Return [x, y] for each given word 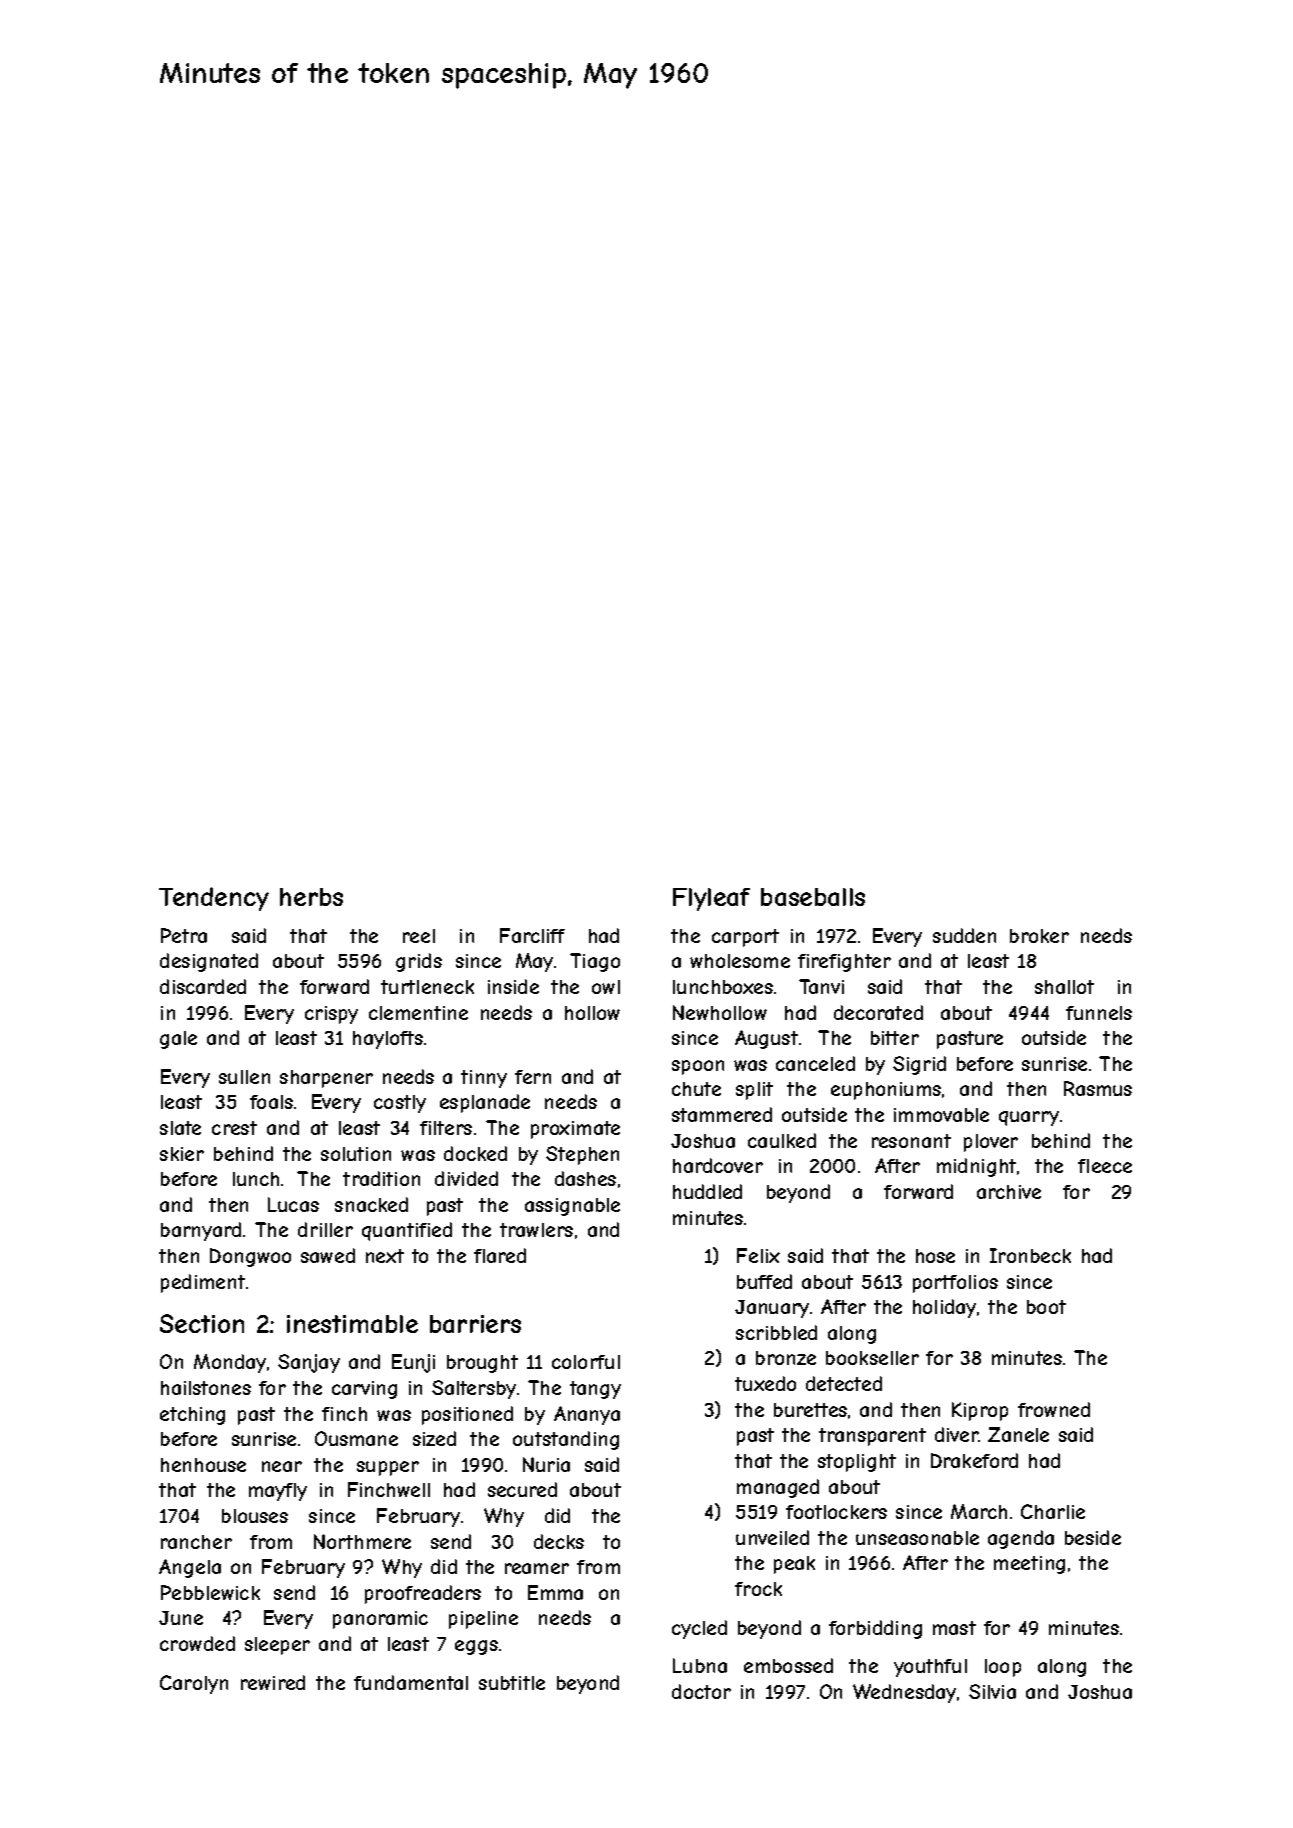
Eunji [413, 1363]
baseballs [813, 897]
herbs [311, 897]
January [772, 1309]
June [181, 1618]
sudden [964, 935]
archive [1009, 1192]
